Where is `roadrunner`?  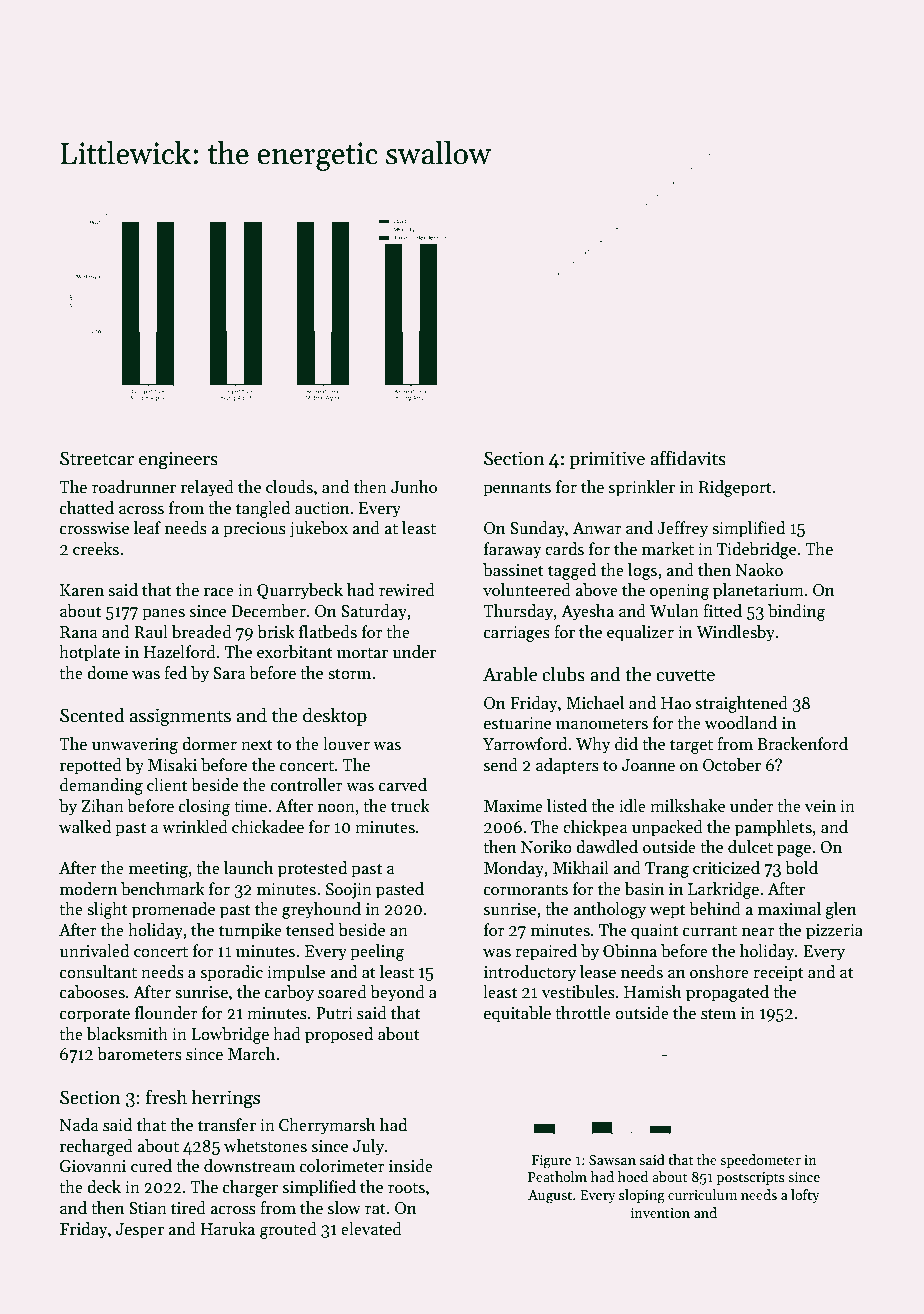
roadrunner is located at coordinates (134, 487).
